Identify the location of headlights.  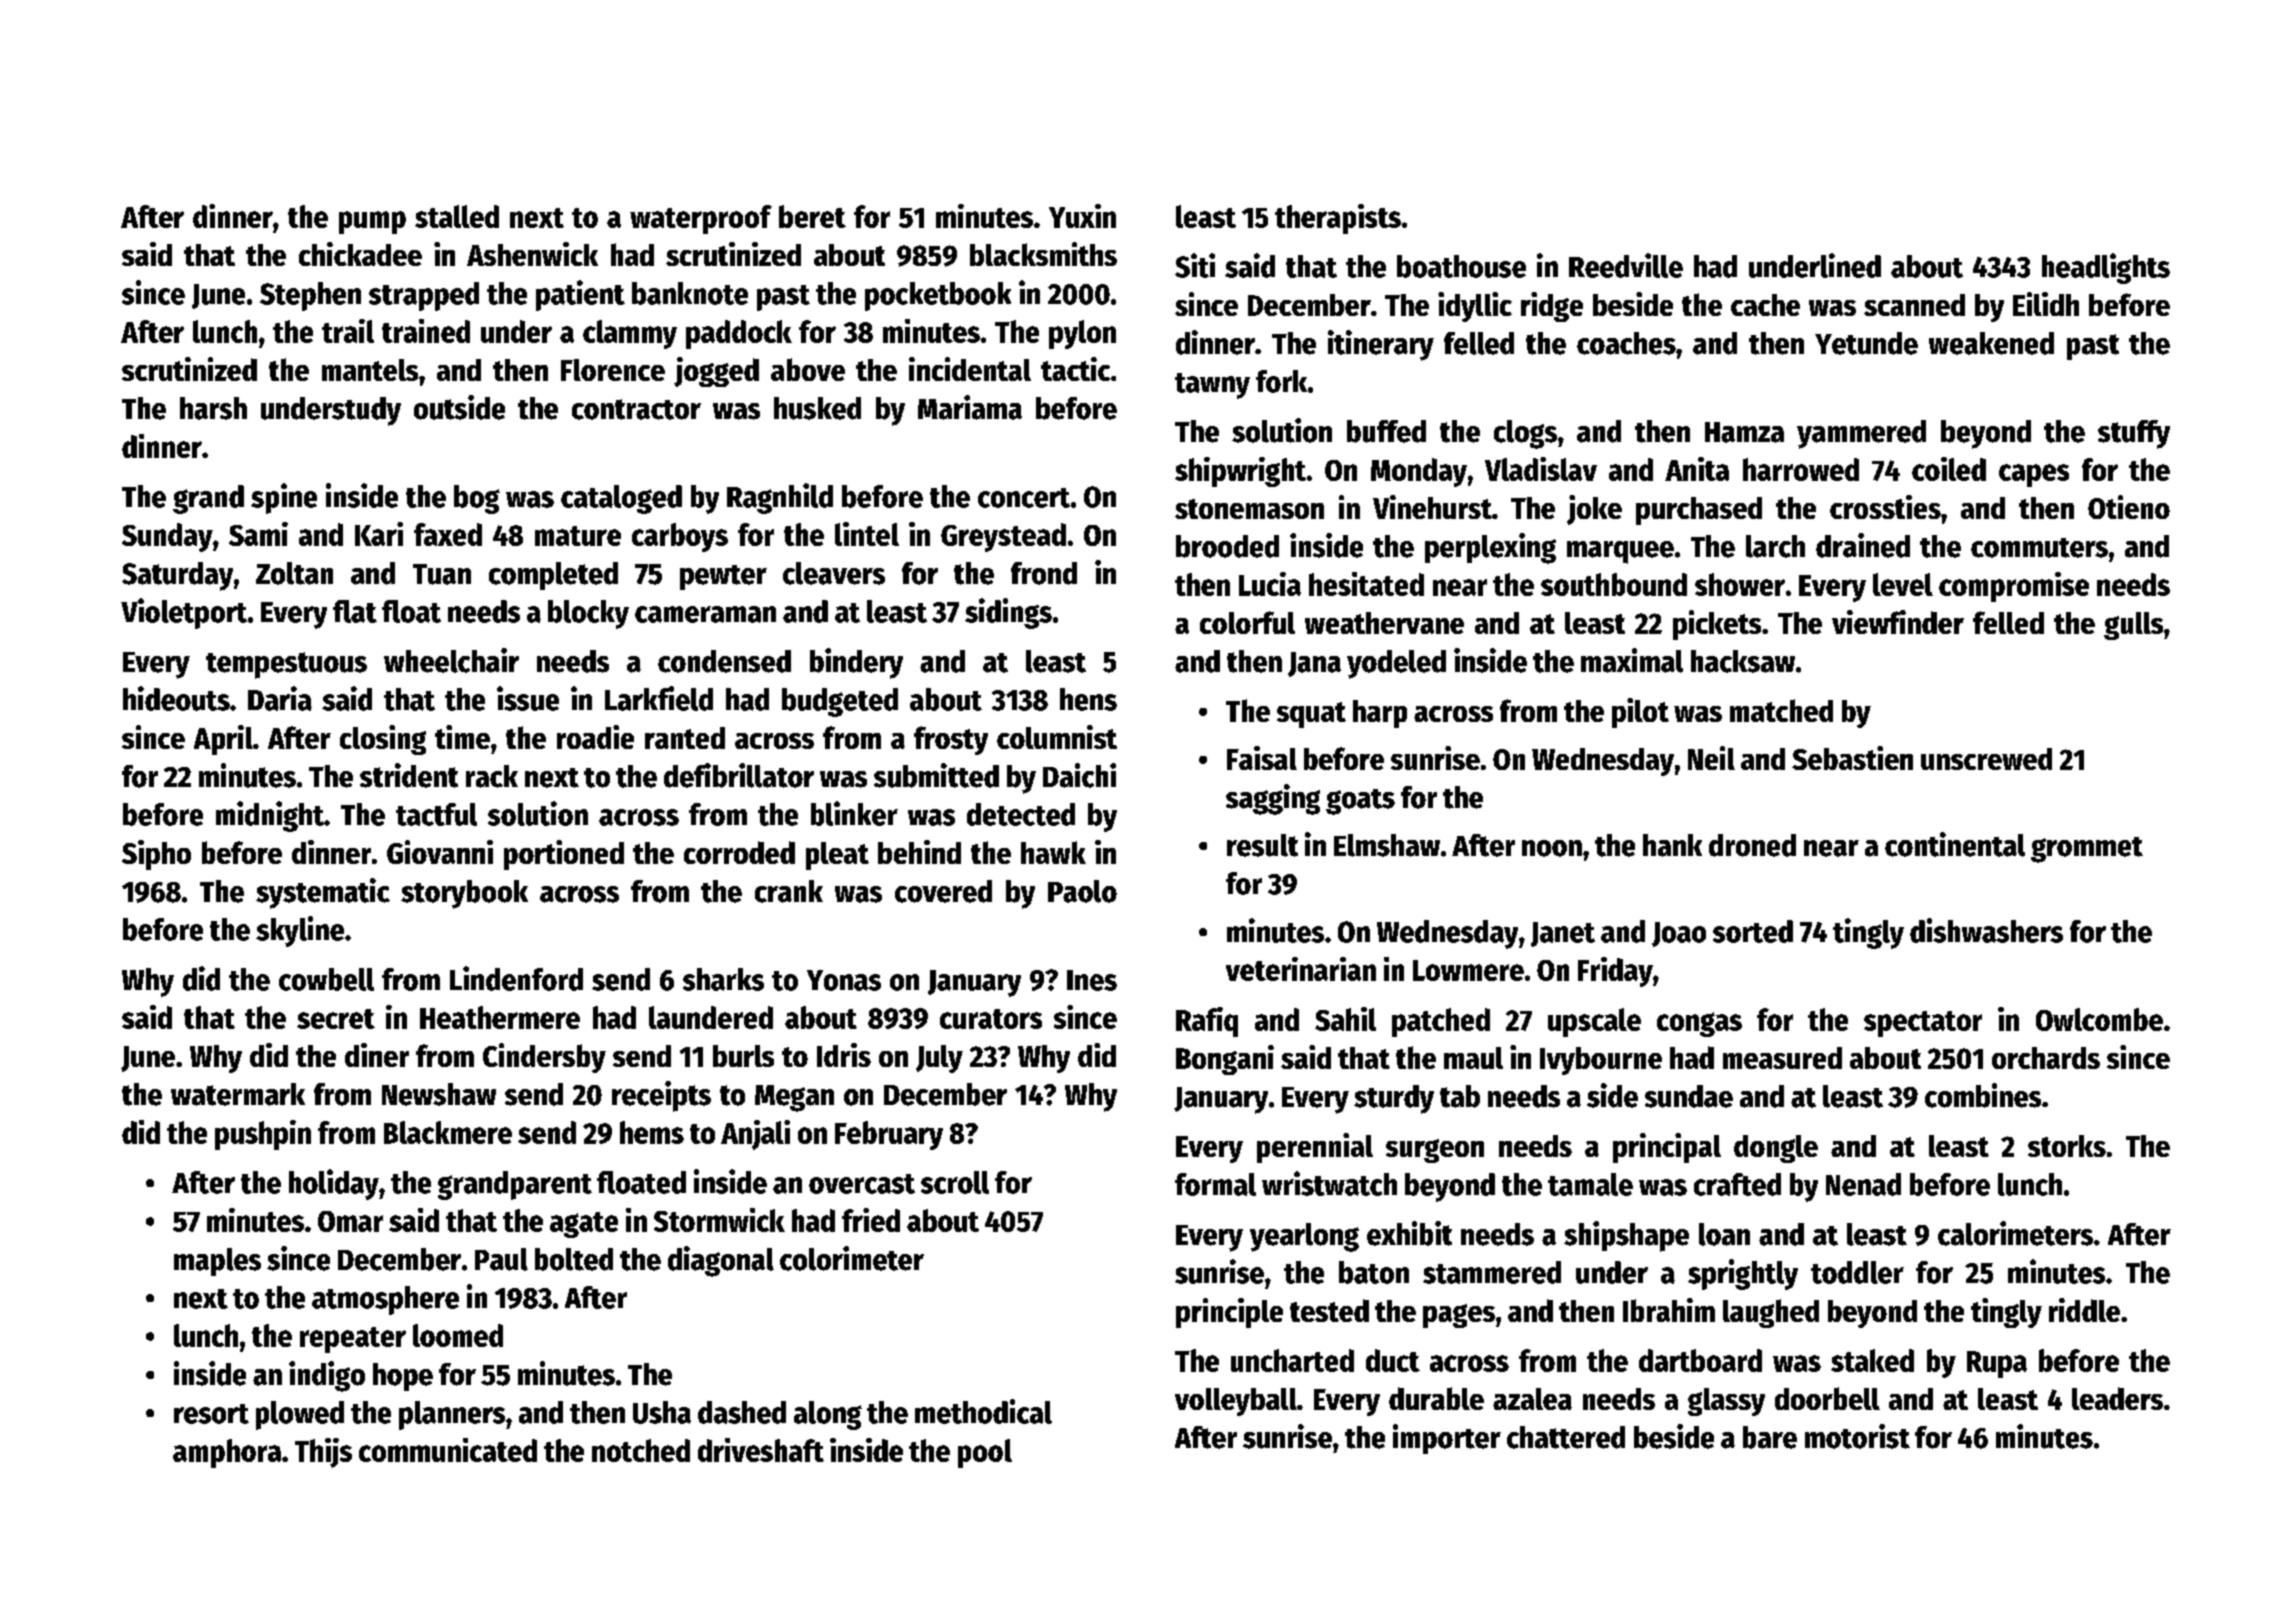
(2106, 268).
